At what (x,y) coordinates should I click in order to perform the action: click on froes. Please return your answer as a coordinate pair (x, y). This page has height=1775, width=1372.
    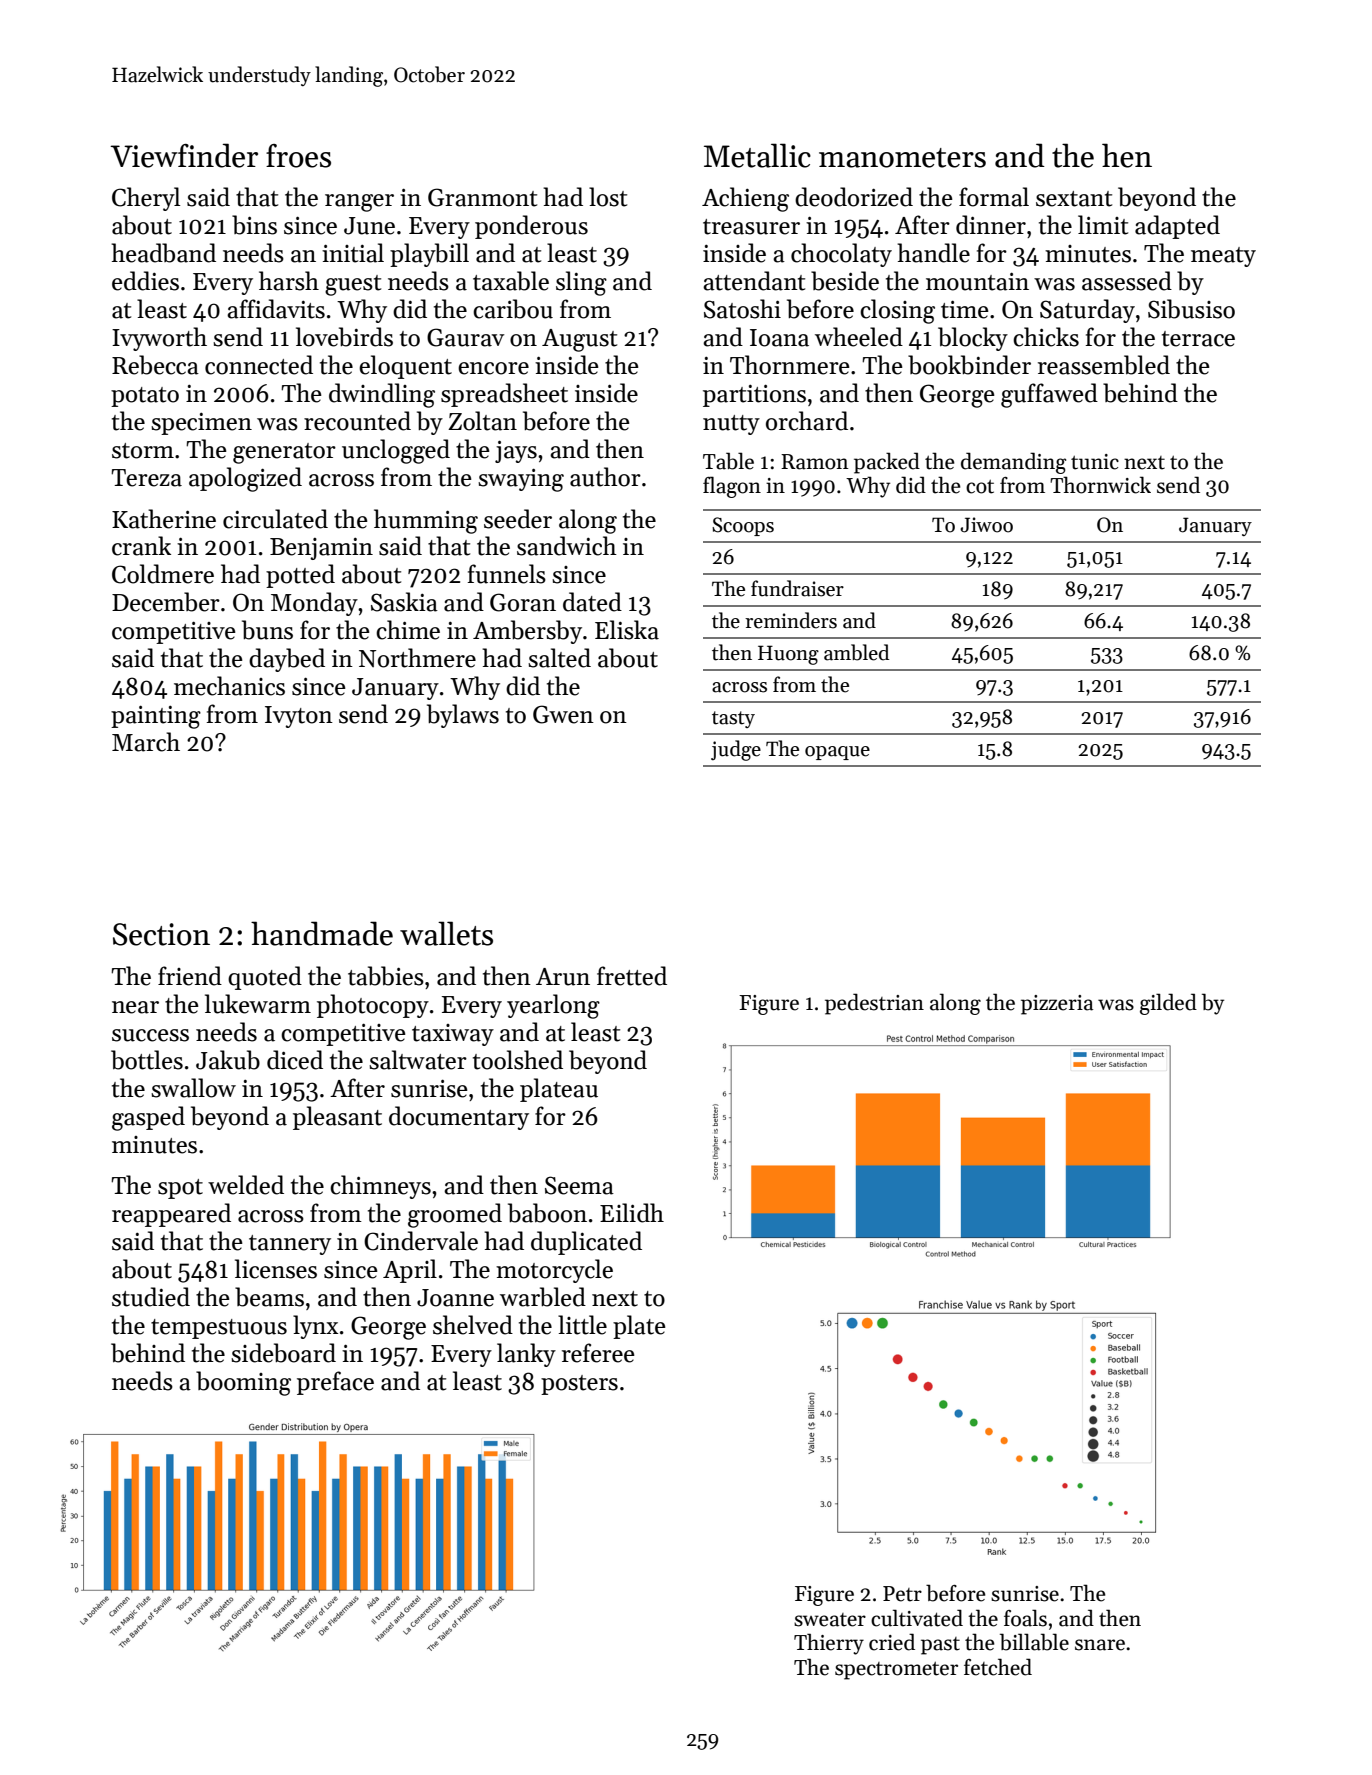
    Looking at the image, I should click on (298, 156).
